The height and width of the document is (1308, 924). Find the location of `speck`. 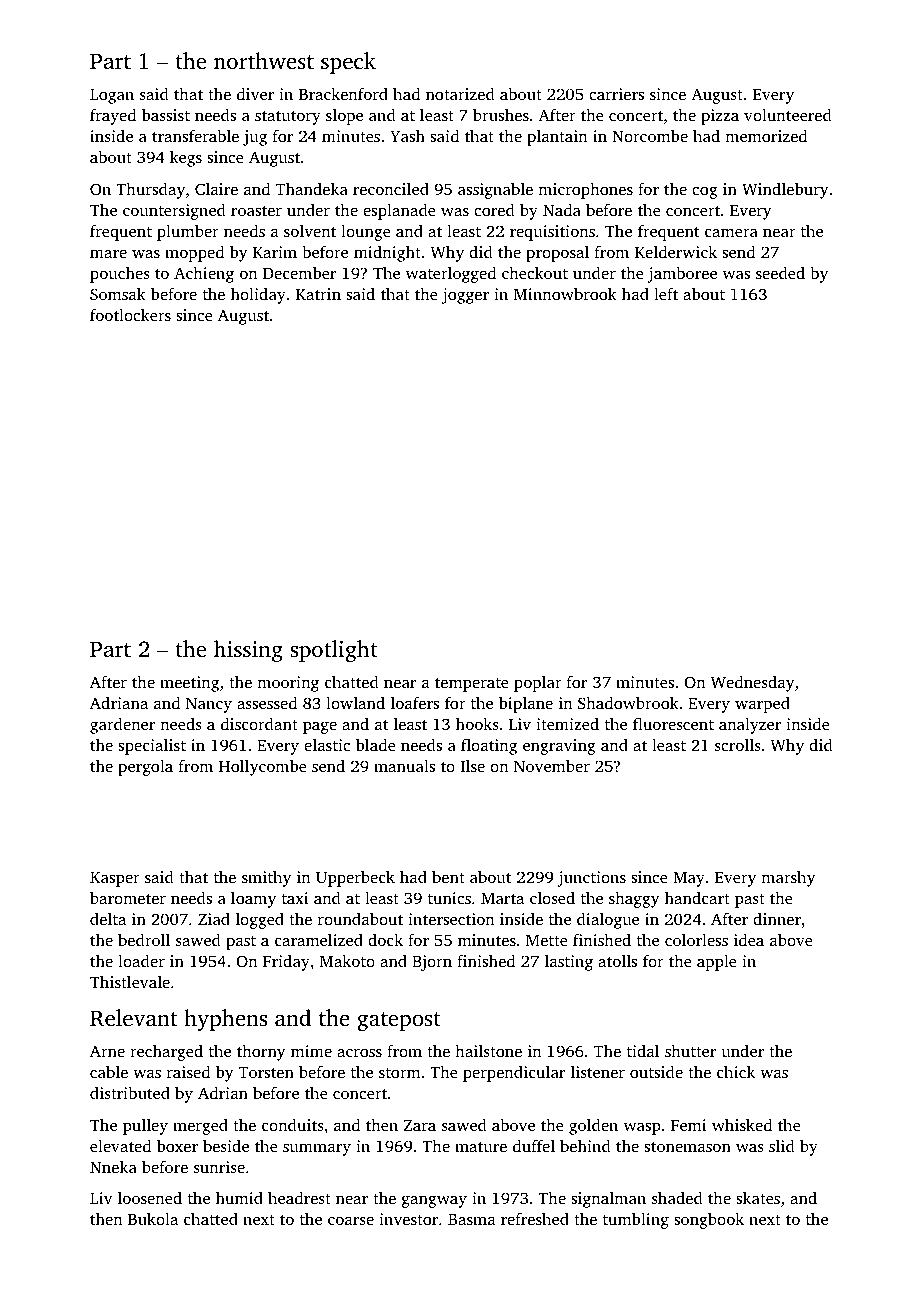

speck is located at coordinates (348, 63).
